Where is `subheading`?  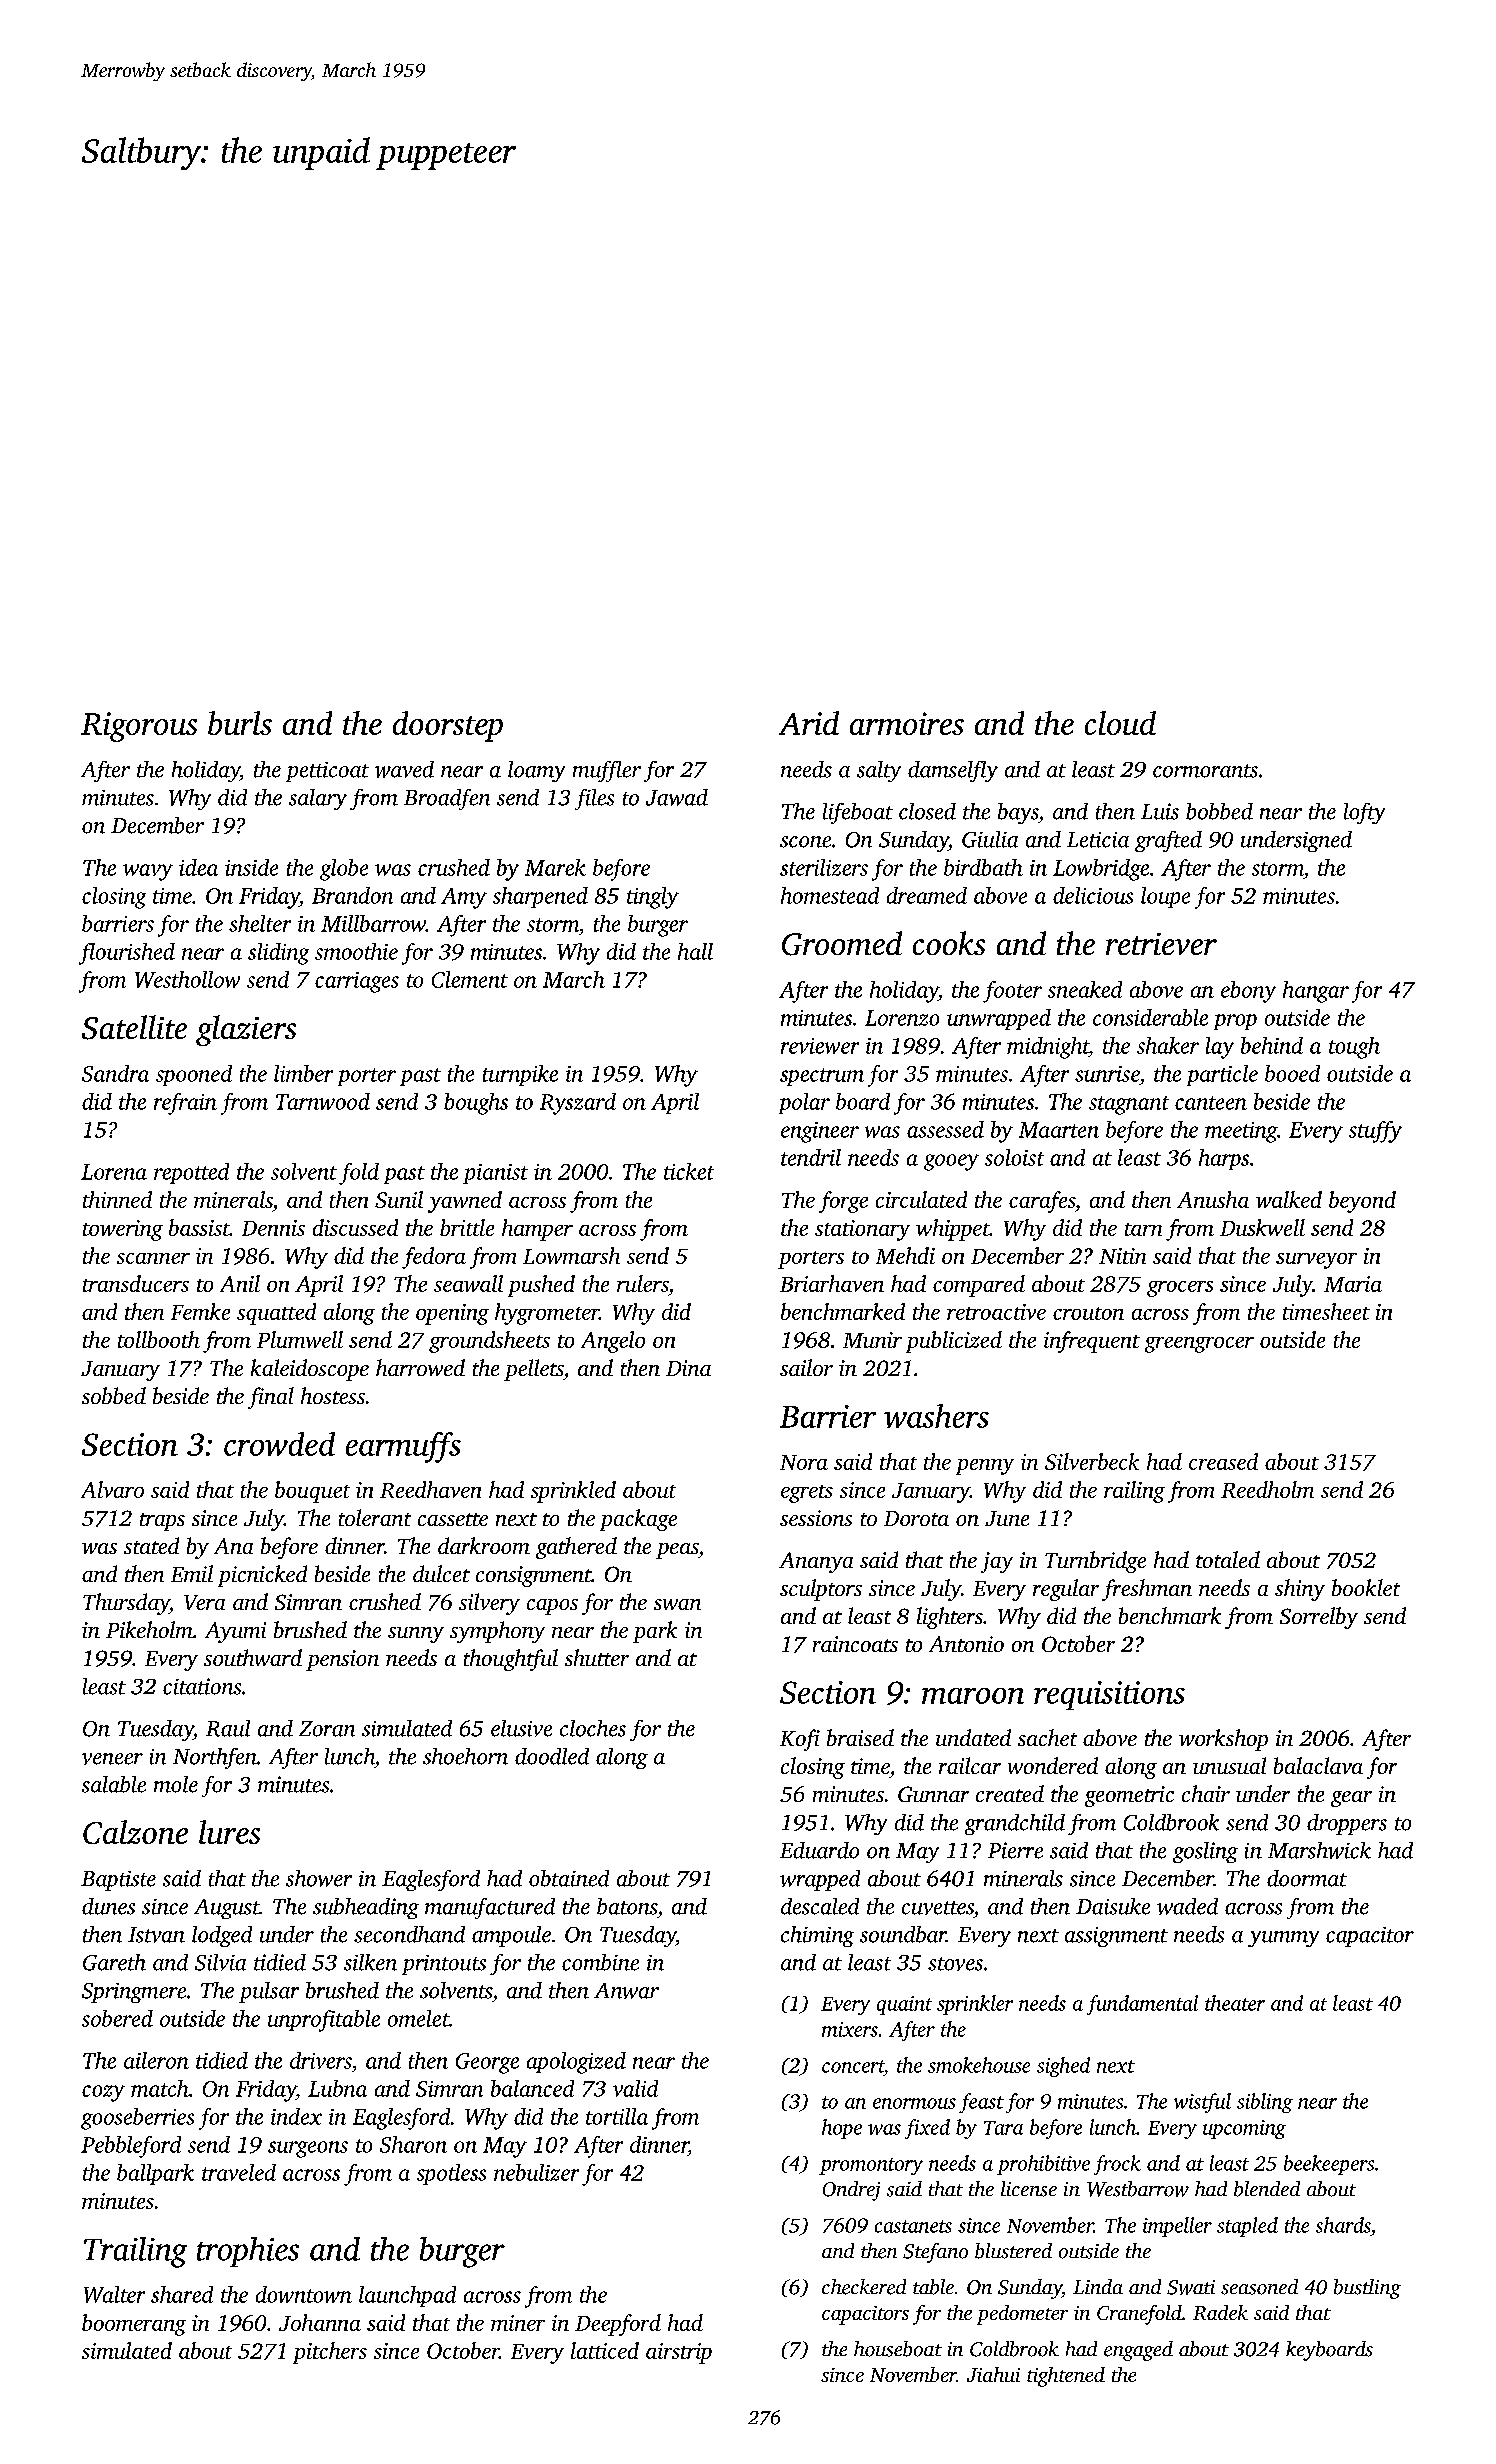
subheading is located at coordinates (366, 1908).
